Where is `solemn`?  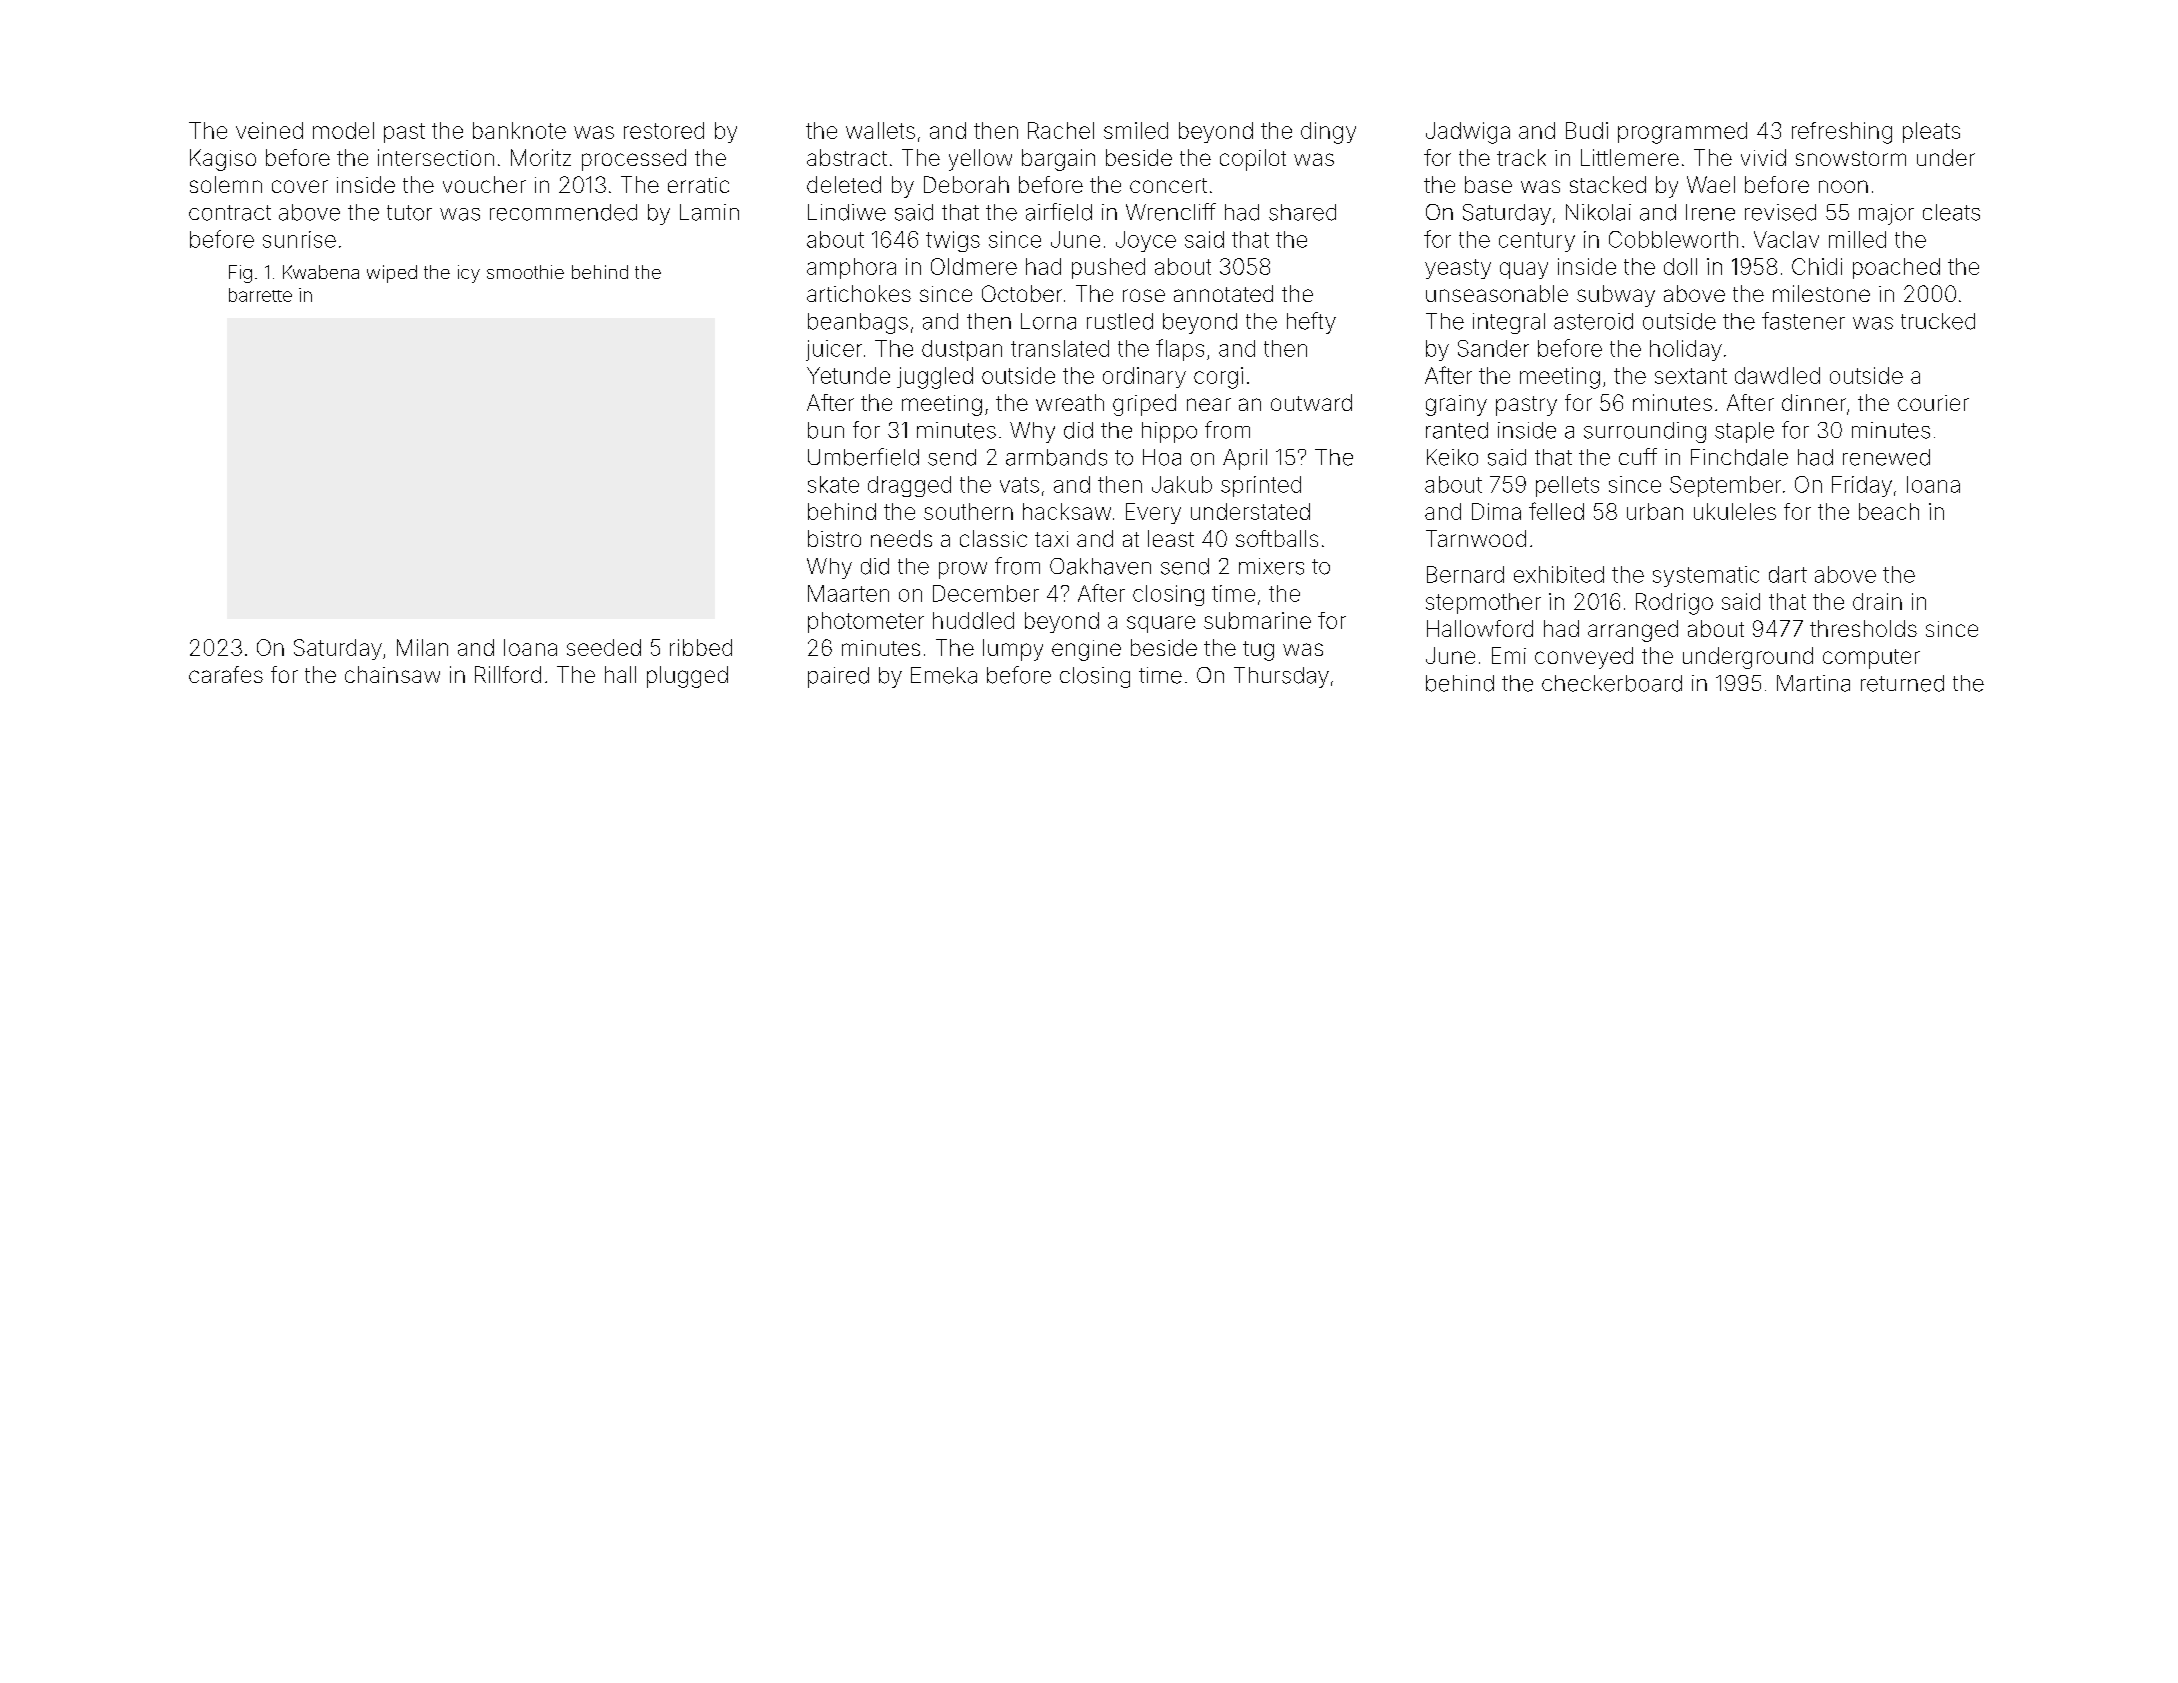 solemn is located at coordinates (226, 184).
